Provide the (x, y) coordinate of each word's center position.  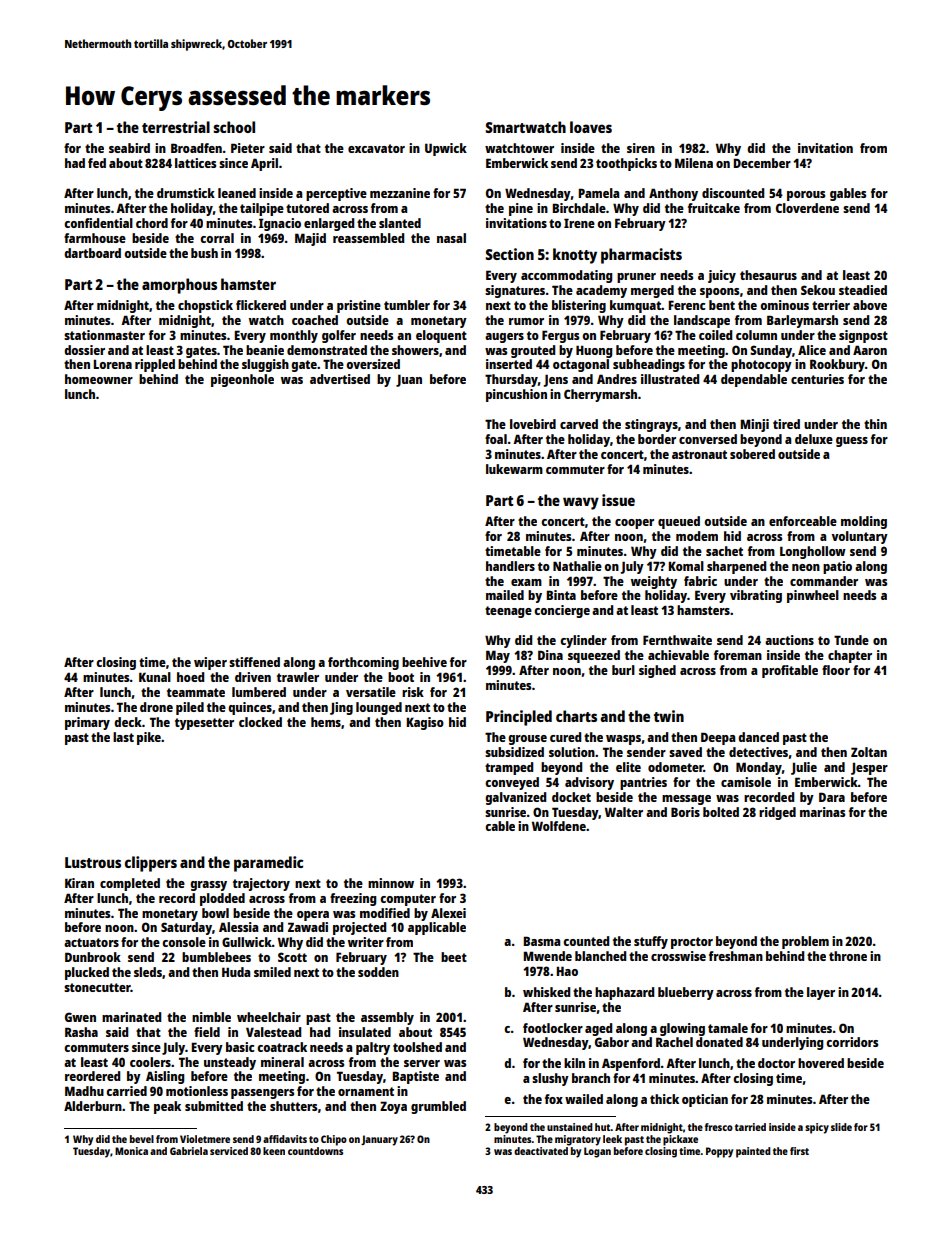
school (234, 127)
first (799, 1151)
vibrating (756, 596)
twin (669, 716)
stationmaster (104, 335)
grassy (208, 886)
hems (326, 722)
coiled (715, 335)
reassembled (368, 238)
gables (848, 194)
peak (167, 1107)
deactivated (541, 1151)
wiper (210, 663)
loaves (591, 127)
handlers (510, 566)
